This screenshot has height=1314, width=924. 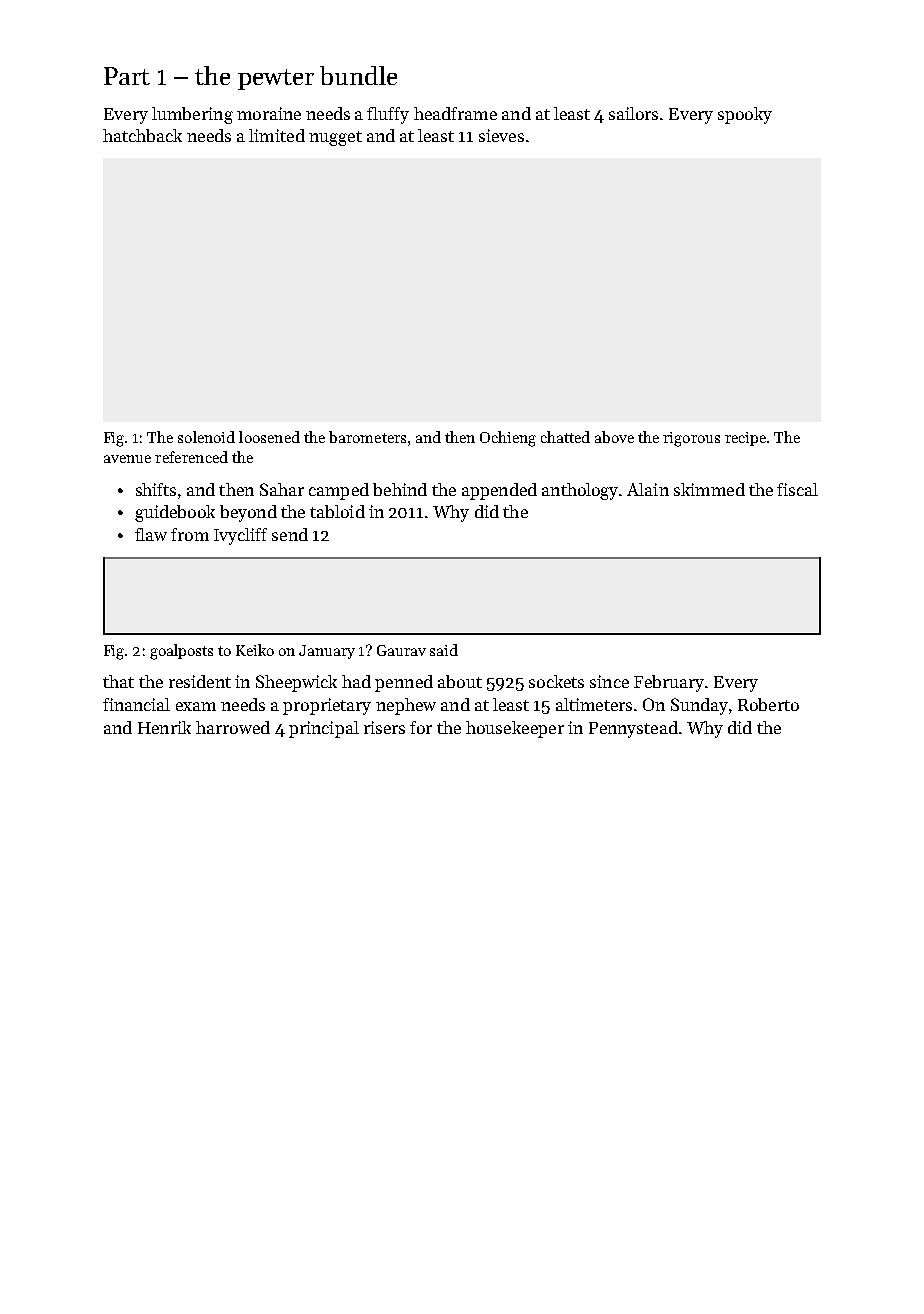 I want to click on limited, so click(x=277, y=135).
